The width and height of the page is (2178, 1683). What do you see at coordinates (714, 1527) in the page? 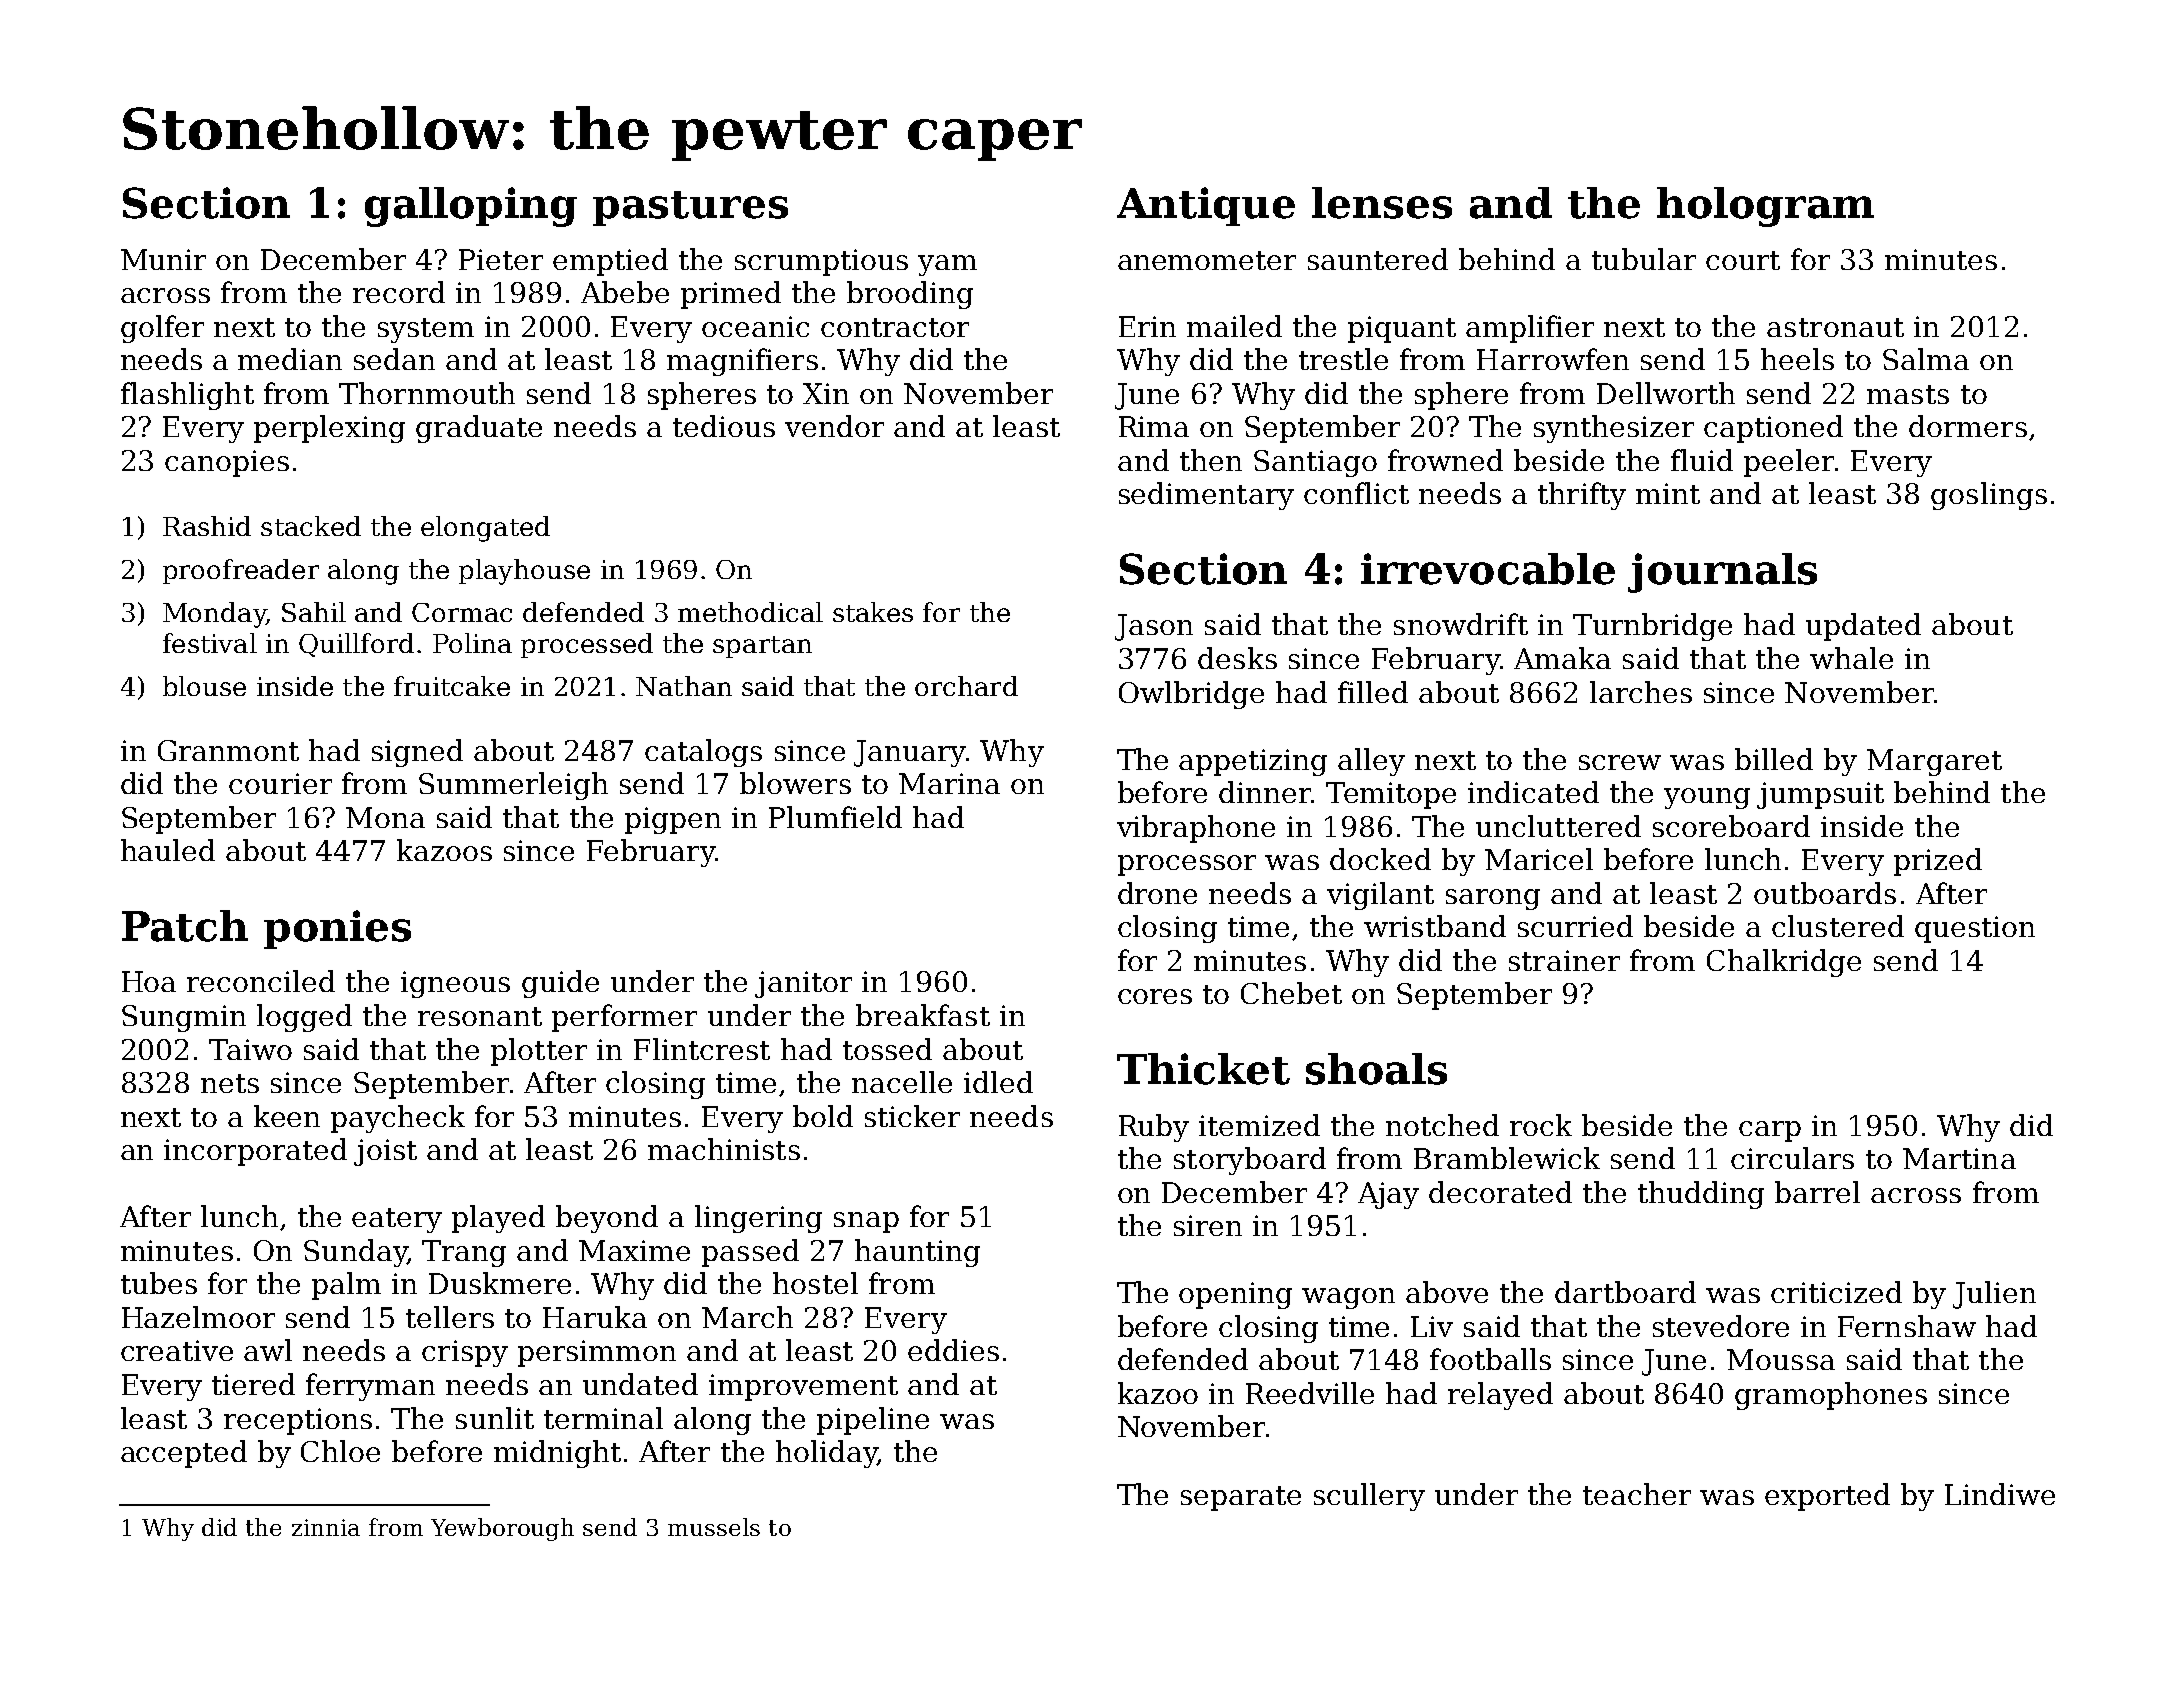
I see `mussels` at bounding box center [714, 1527].
